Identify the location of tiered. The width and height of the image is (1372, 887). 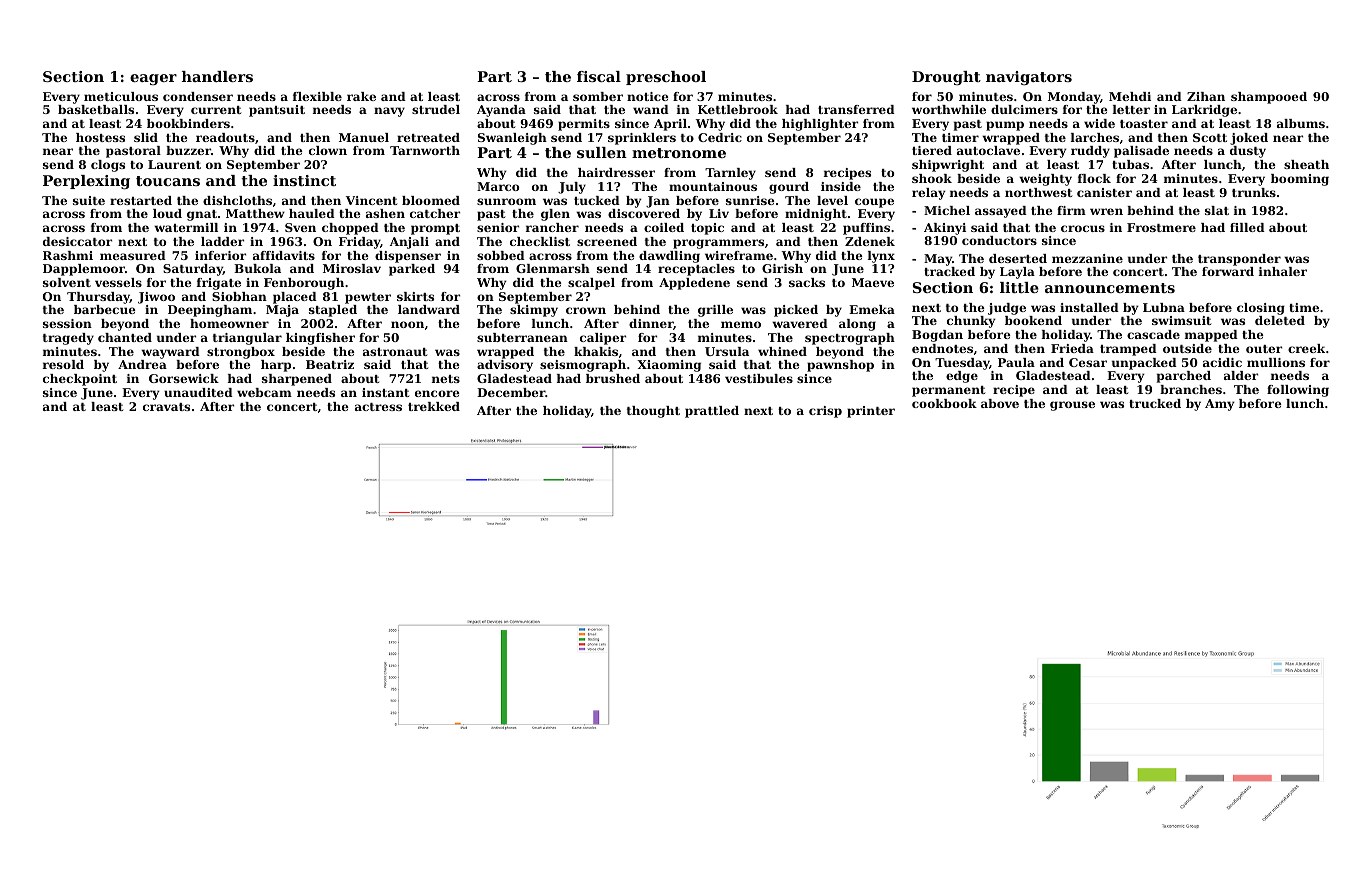
(932, 150).
